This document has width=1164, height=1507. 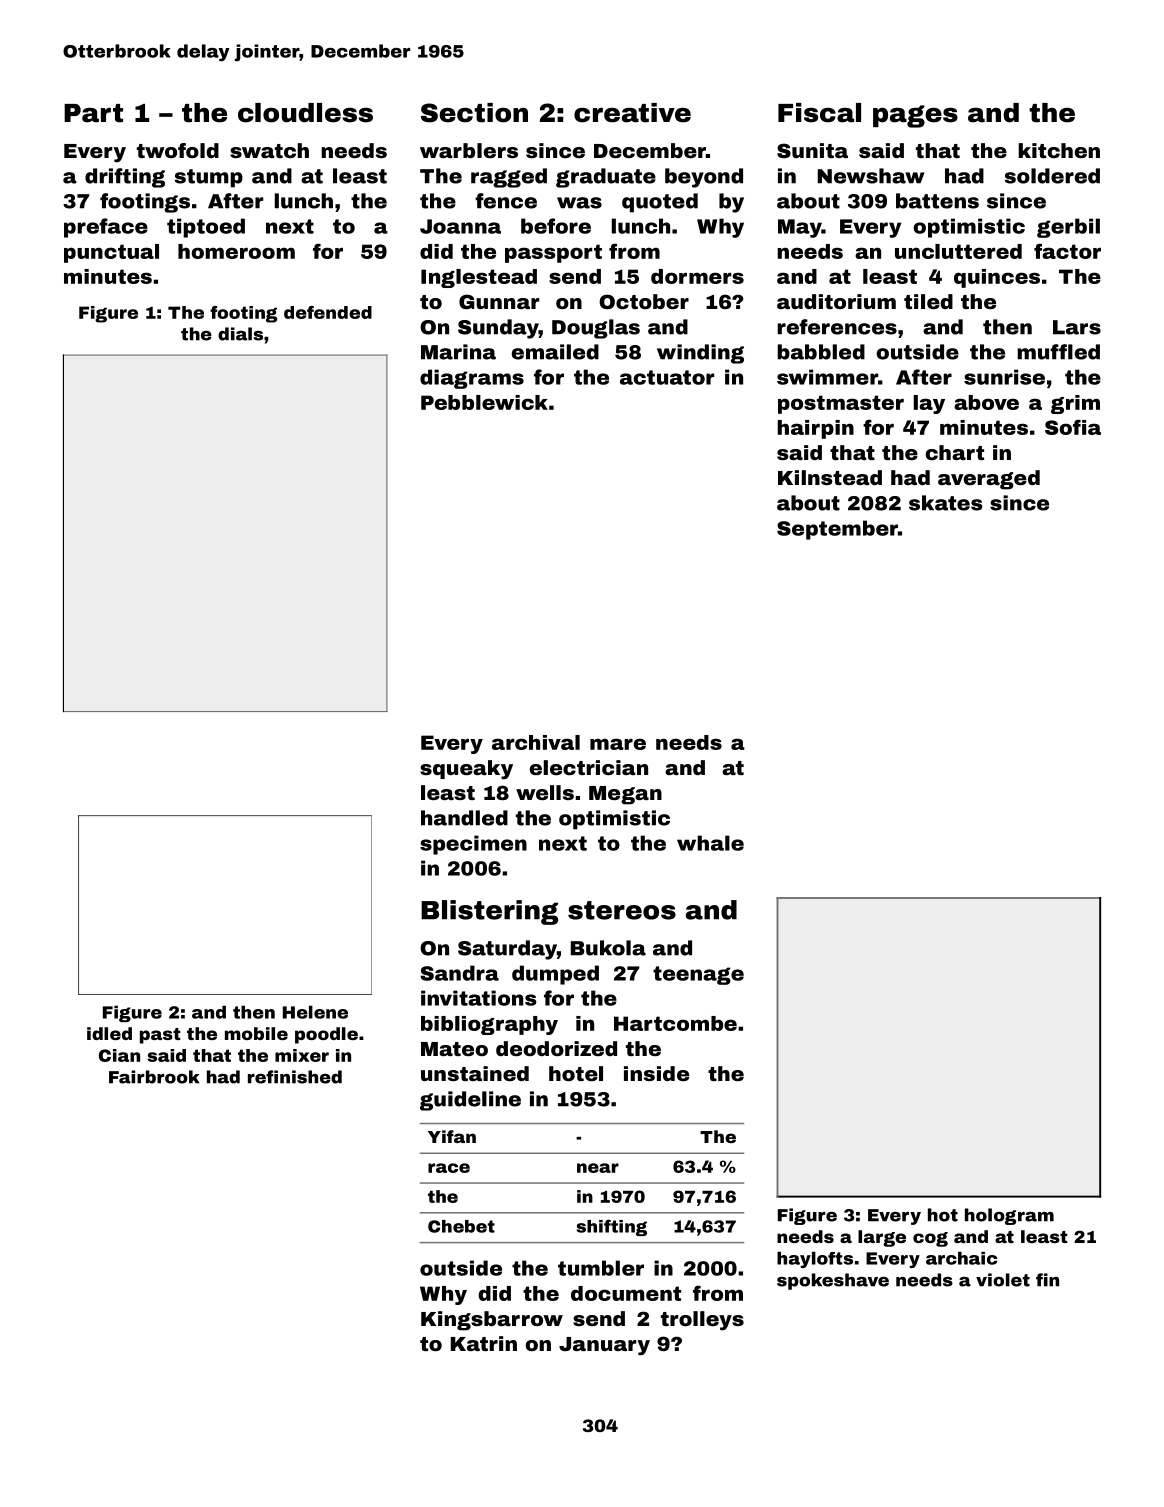 I want to click on inside, so click(x=656, y=1073).
